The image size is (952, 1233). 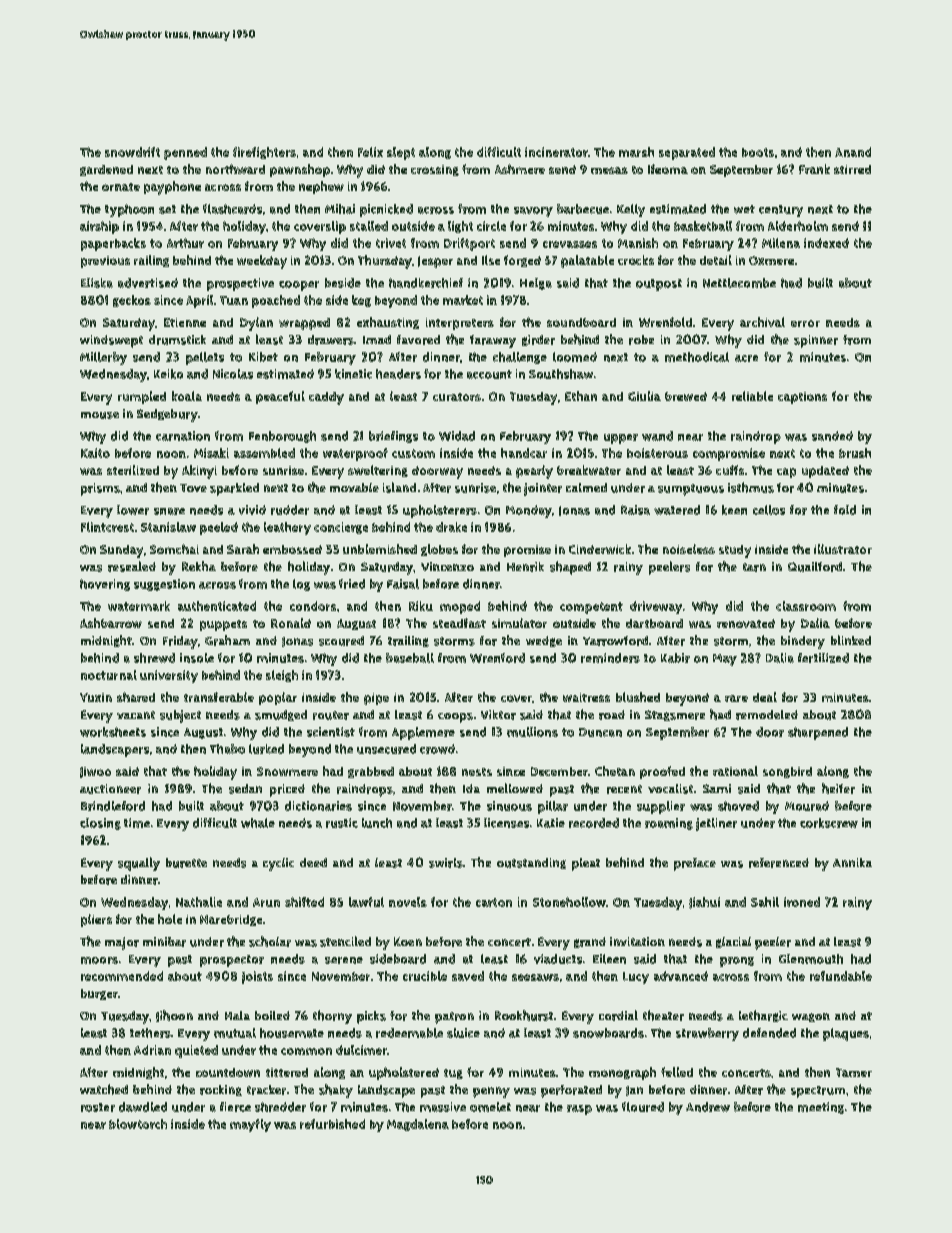 What do you see at coordinates (491, 260) in the page?
I see `Ilse` at bounding box center [491, 260].
